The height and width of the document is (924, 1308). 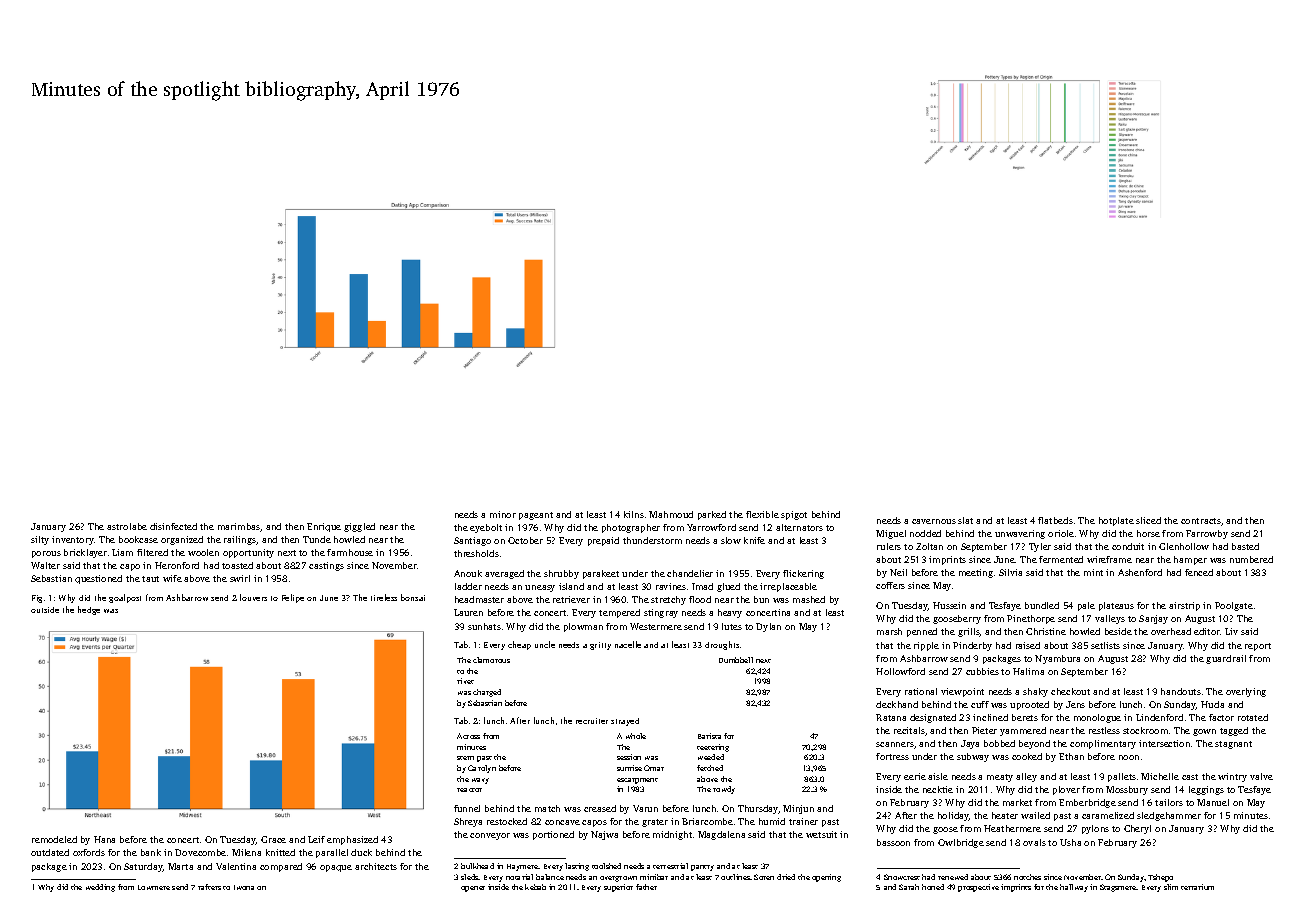 I want to click on Ratana, so click(x=891, y=717).
